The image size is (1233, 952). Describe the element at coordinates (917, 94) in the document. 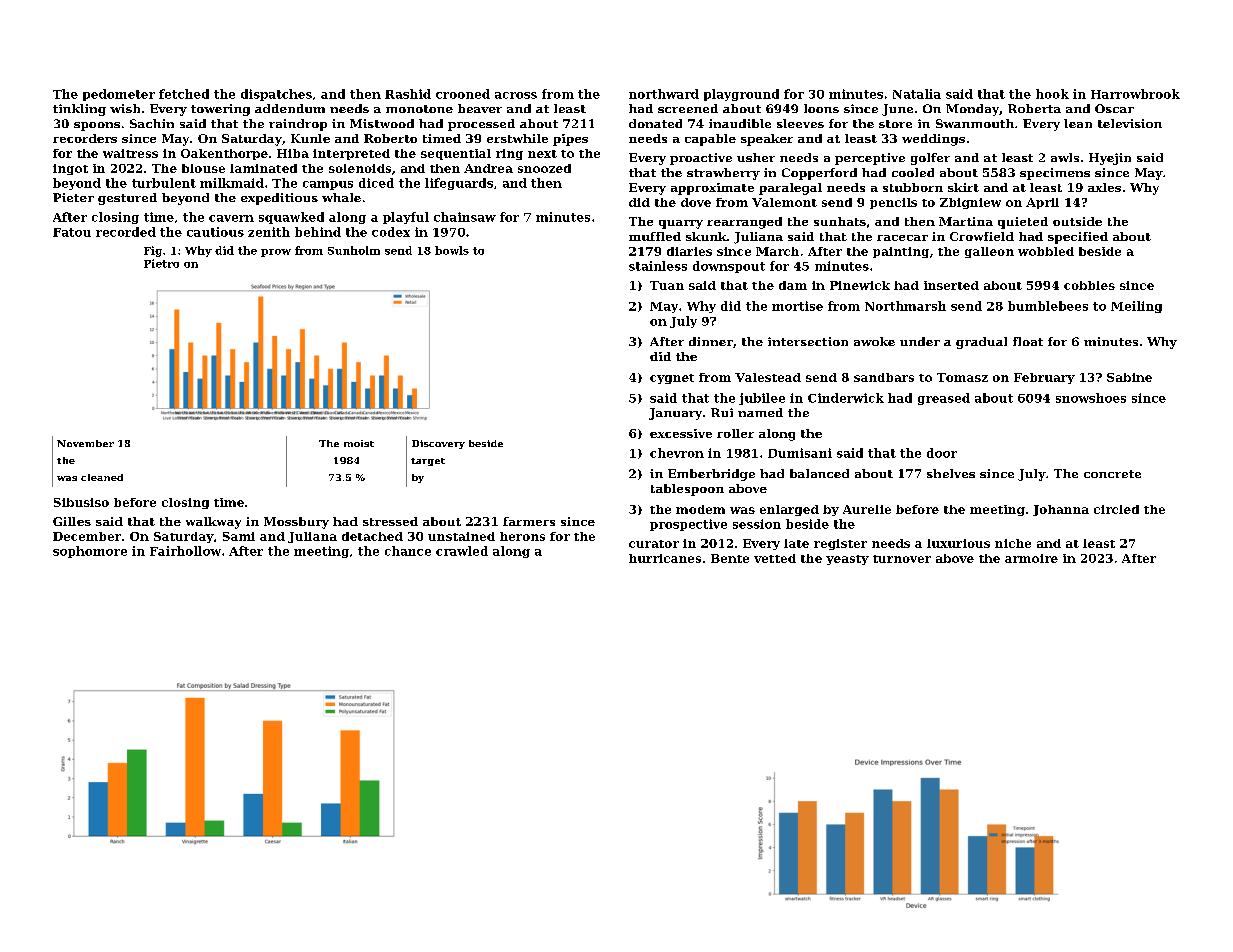

I see `Natalia` at that location.
